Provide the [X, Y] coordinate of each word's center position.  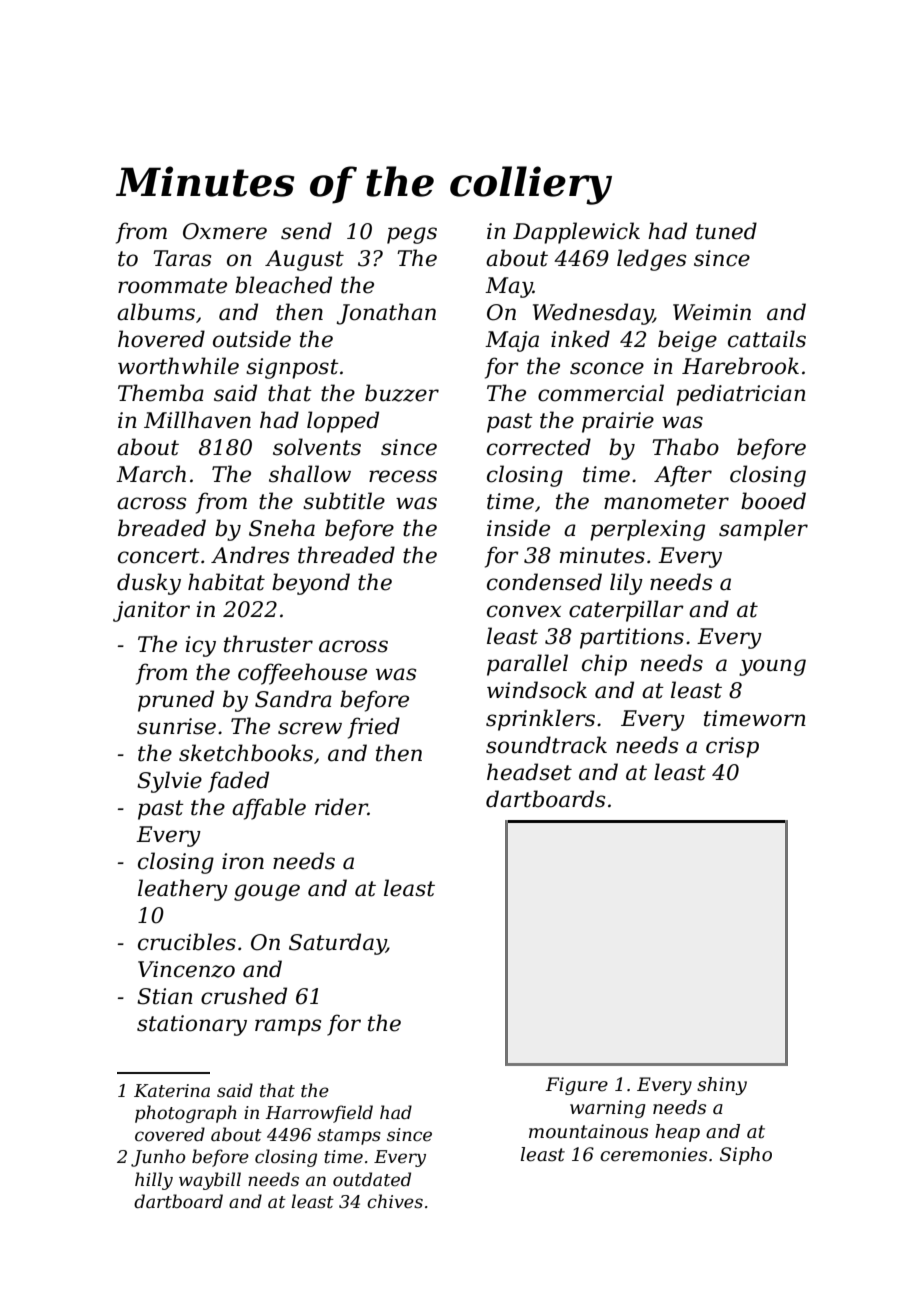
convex [524, 611]
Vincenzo [186, 969]
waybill [210, 1181]
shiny [722, 1086]
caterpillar [626, 611]
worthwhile [178, 366]
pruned [176, 701]
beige [687, 341]
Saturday [337, 944]
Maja [512, 341]
